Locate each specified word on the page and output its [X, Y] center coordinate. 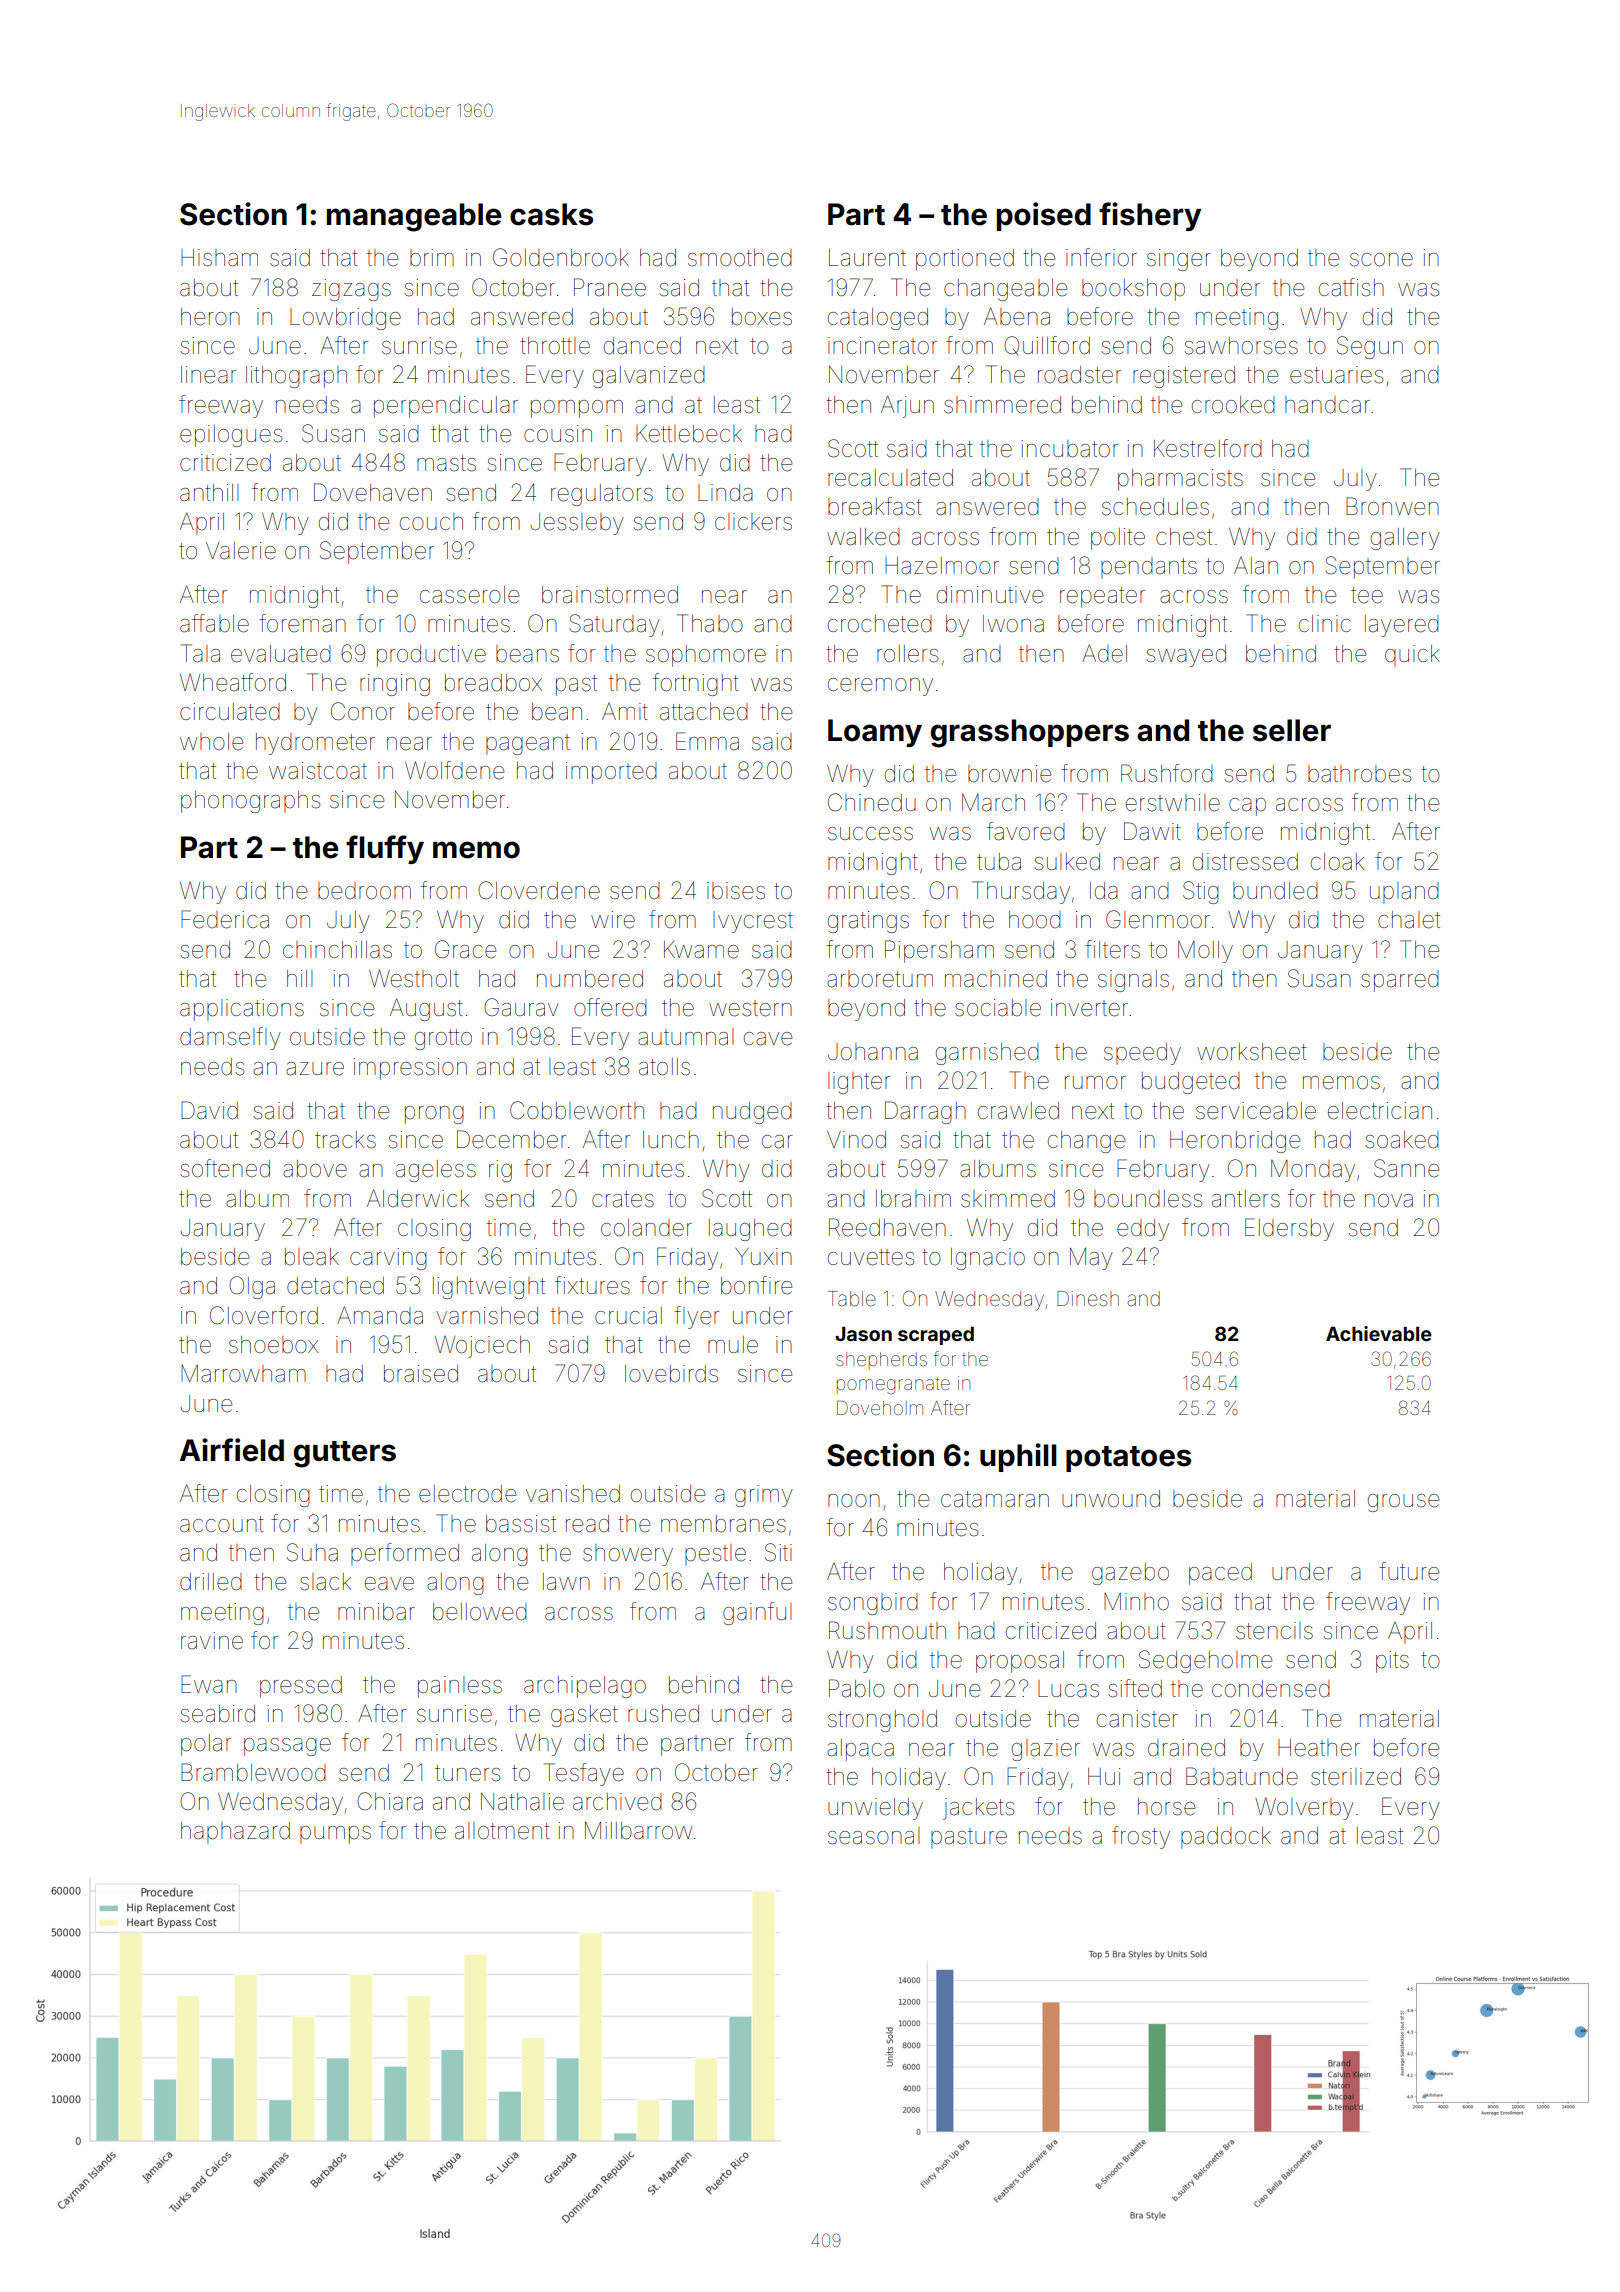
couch [431, 521]
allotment [502, 1831]
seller [1292, 730]
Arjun [907, 406]
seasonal [874, 1836]
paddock [1226, 1838]
